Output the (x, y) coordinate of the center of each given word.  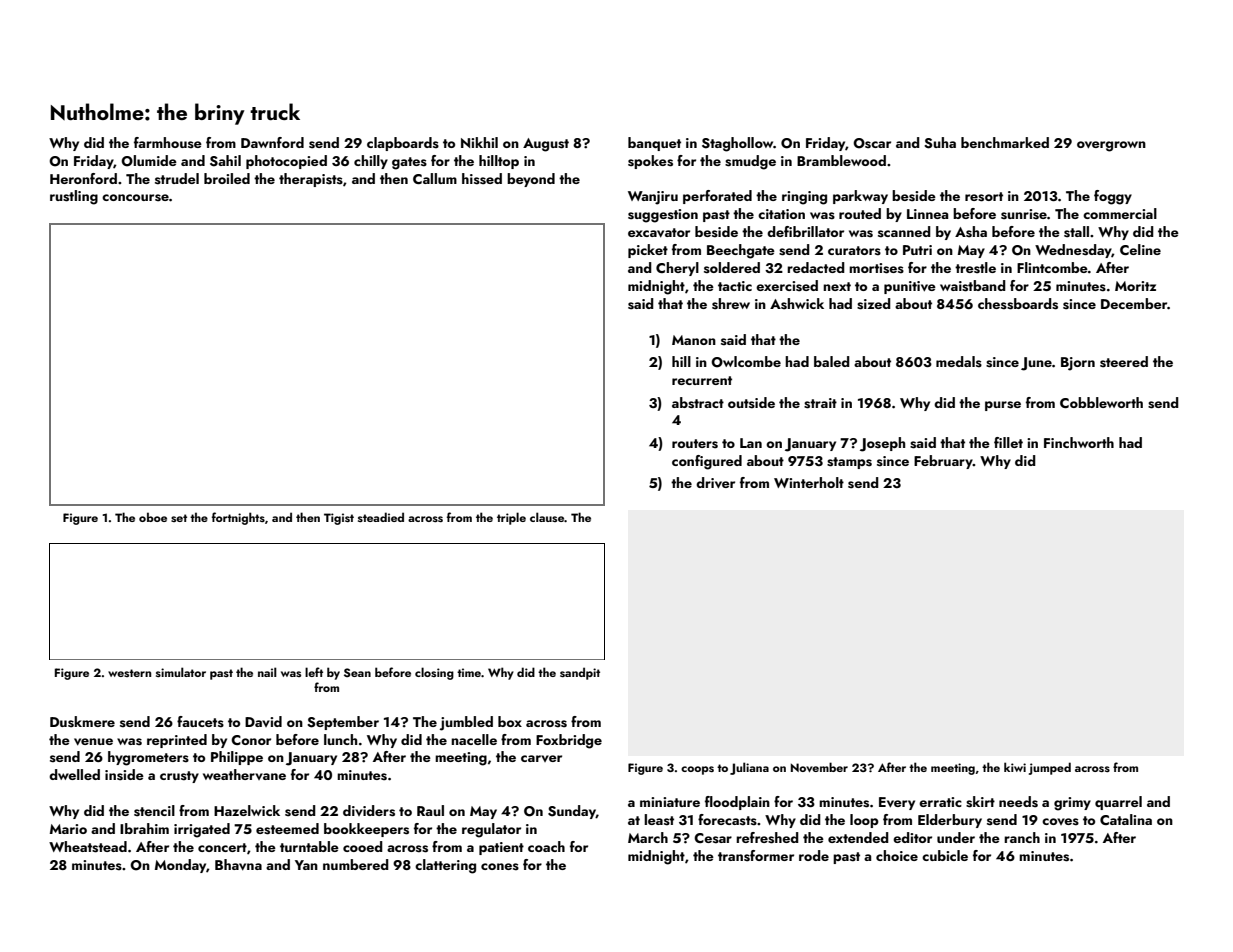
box (510, 721)
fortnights (238, 518)
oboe (153, 517)
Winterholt (809, 482)
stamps (849, 463)
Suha (940, 143)
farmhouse (168, 143)
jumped (1050, 768)
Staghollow (737, 144)
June (1036, 364)
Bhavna (238, 865)
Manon (694, 340)
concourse (135, 198)
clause (547, 517)
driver (715, 483)
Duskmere (82, 722)
